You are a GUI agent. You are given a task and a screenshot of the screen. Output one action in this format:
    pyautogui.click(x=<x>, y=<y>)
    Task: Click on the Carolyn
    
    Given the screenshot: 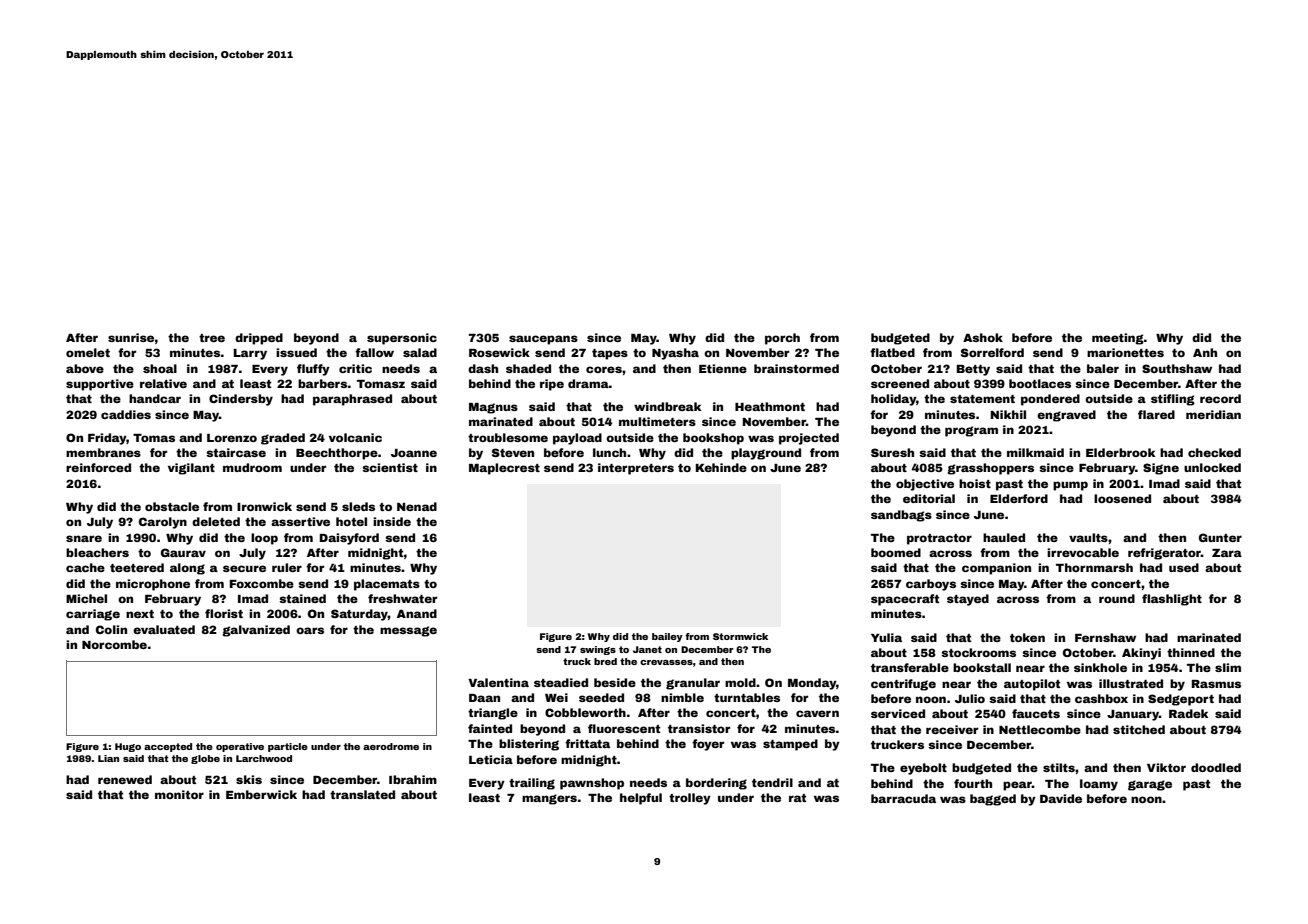 What is the action you would take?
    pyautogui.click(x=163, y=523)
